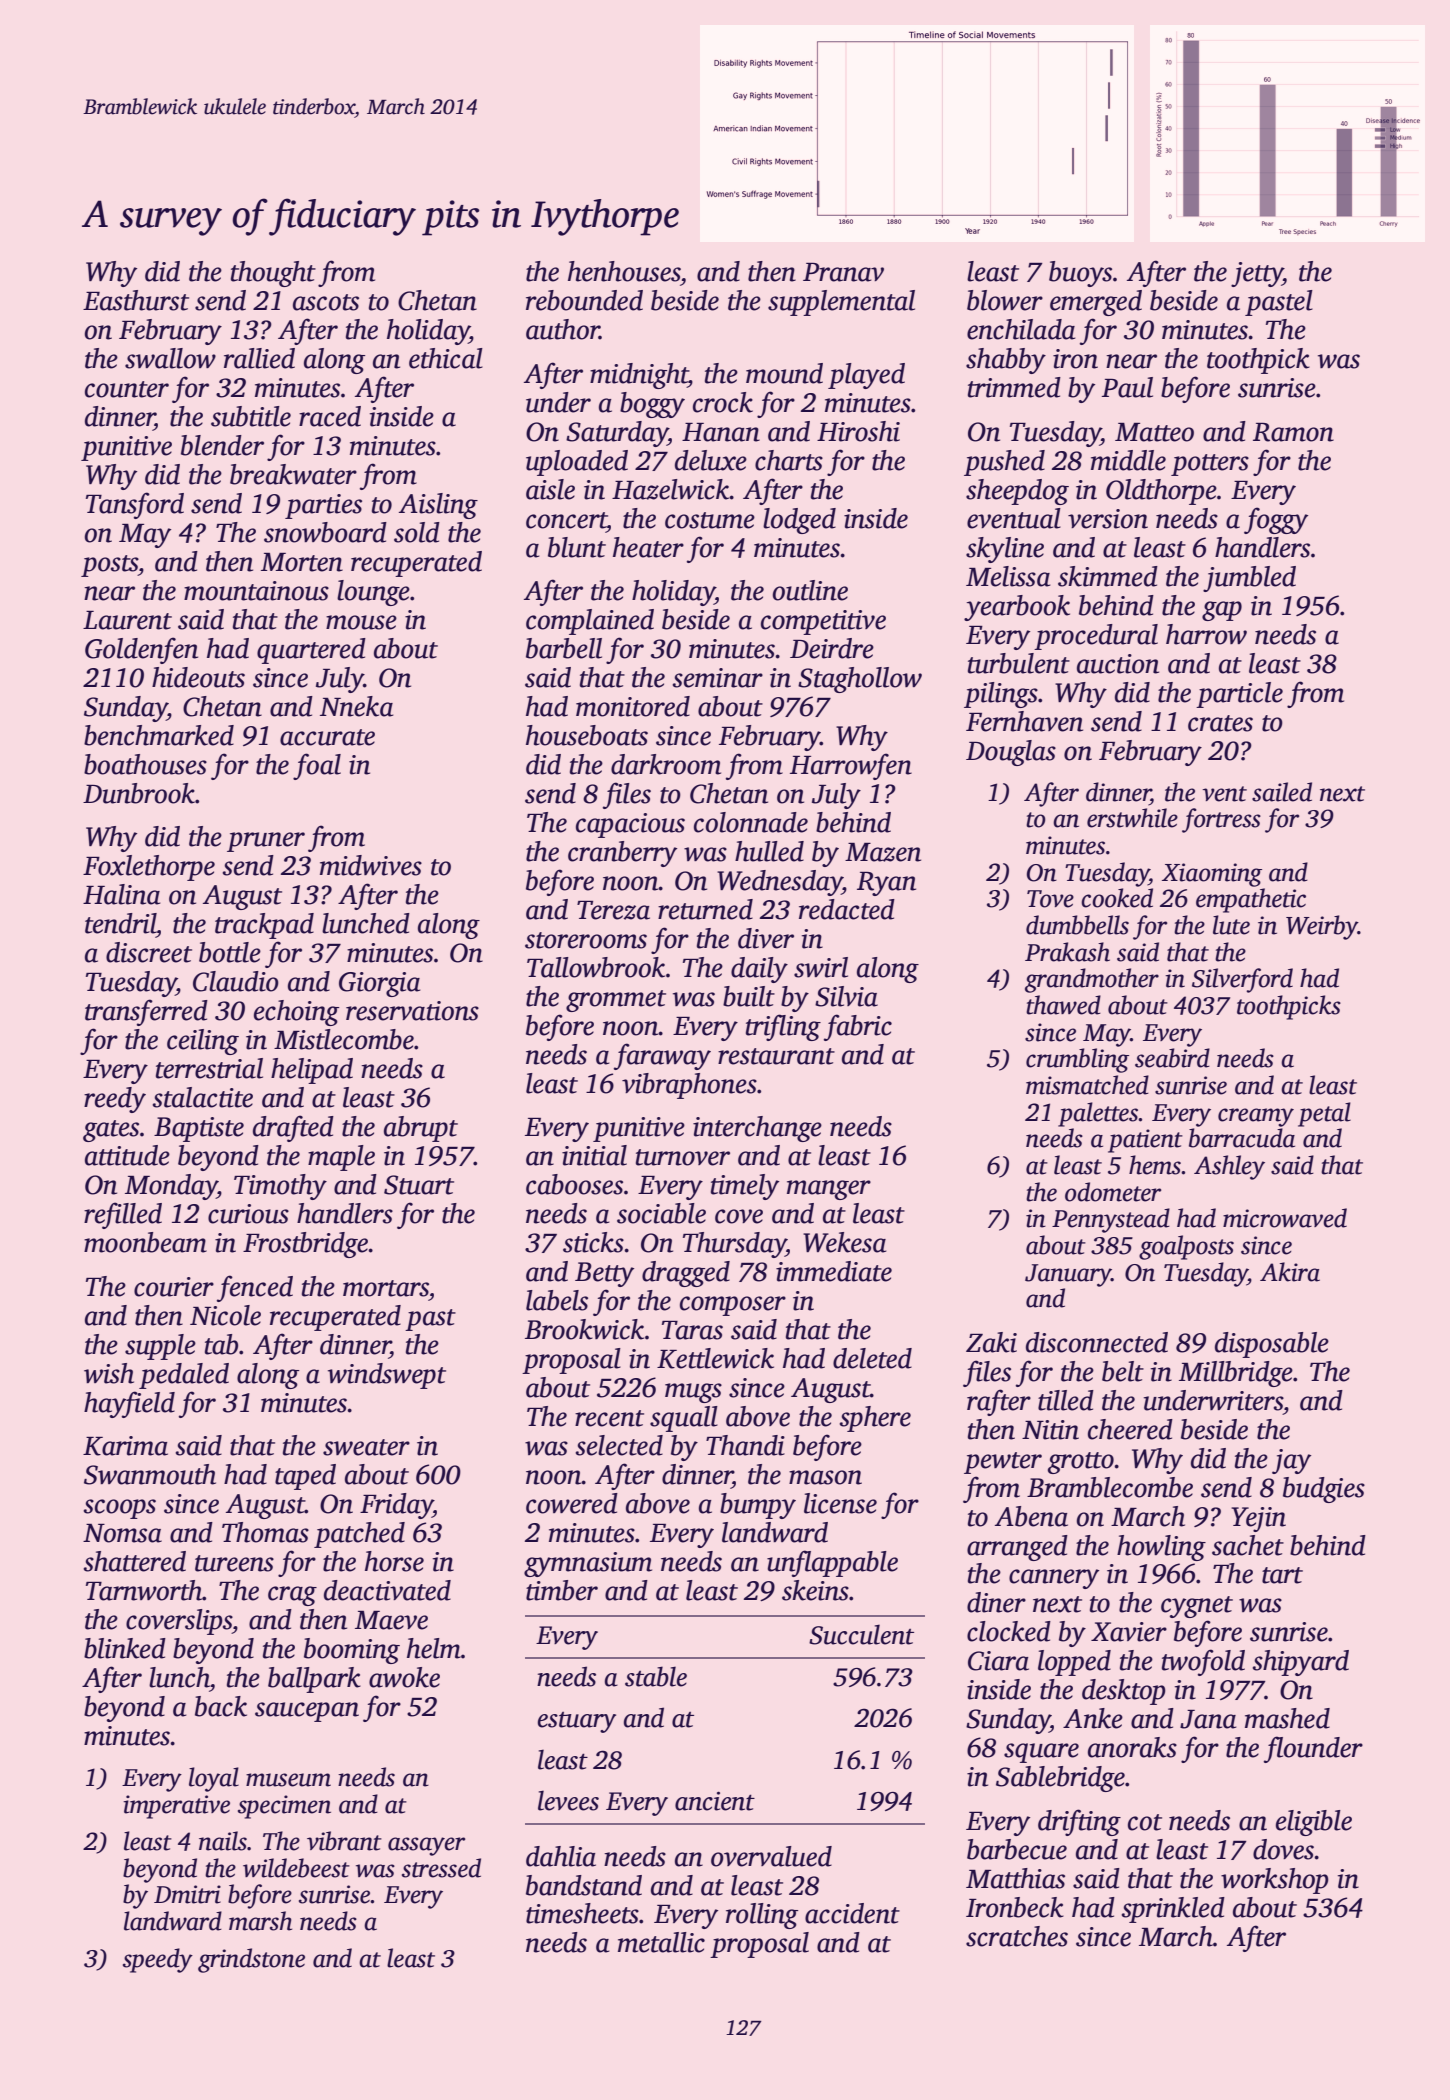  Describe the element at coordinates (1173, 1910) in the screenshot. I see `sprinkled` at that location.
